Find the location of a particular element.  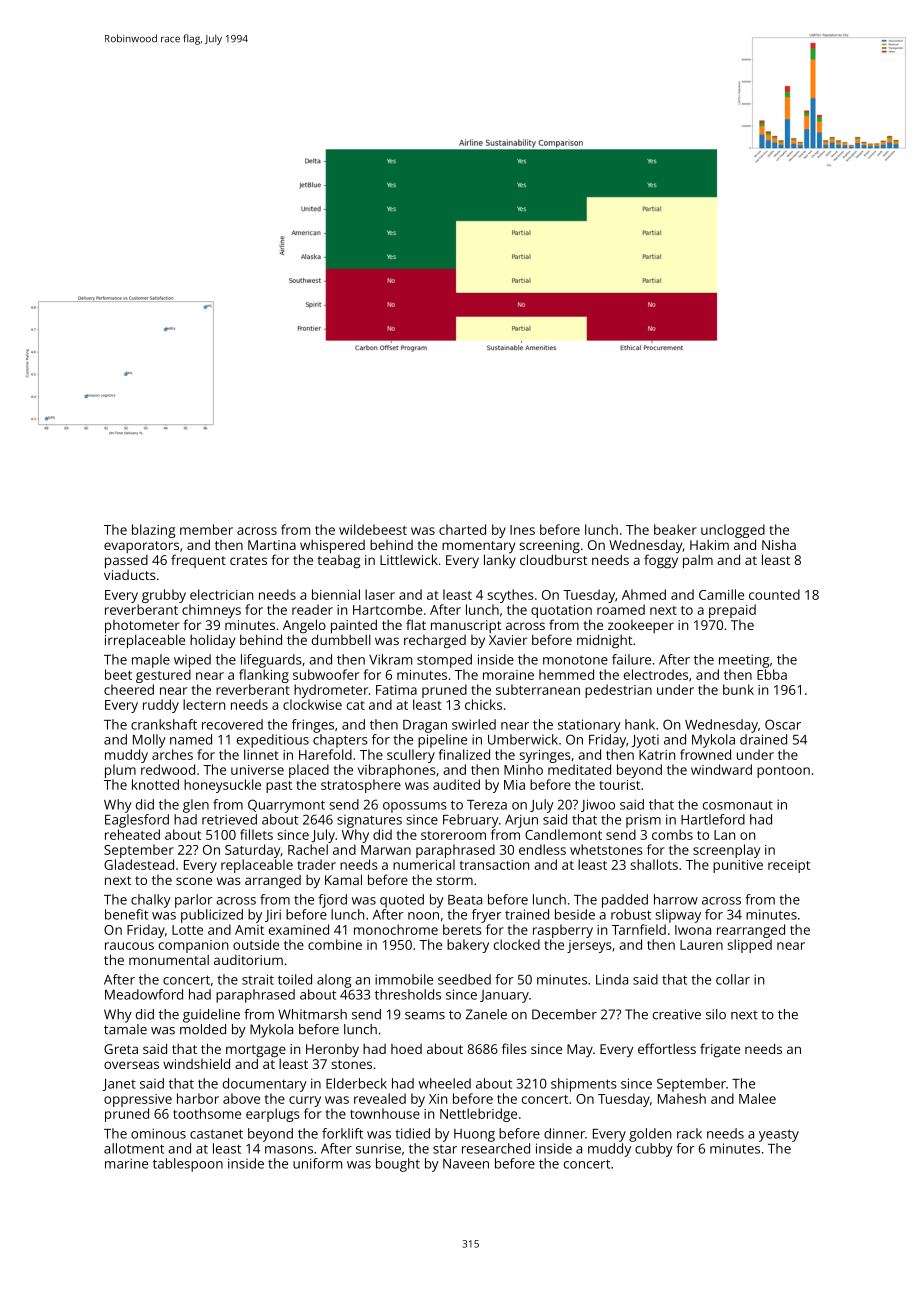

Littlewick is located at coordinates (409, 559).
